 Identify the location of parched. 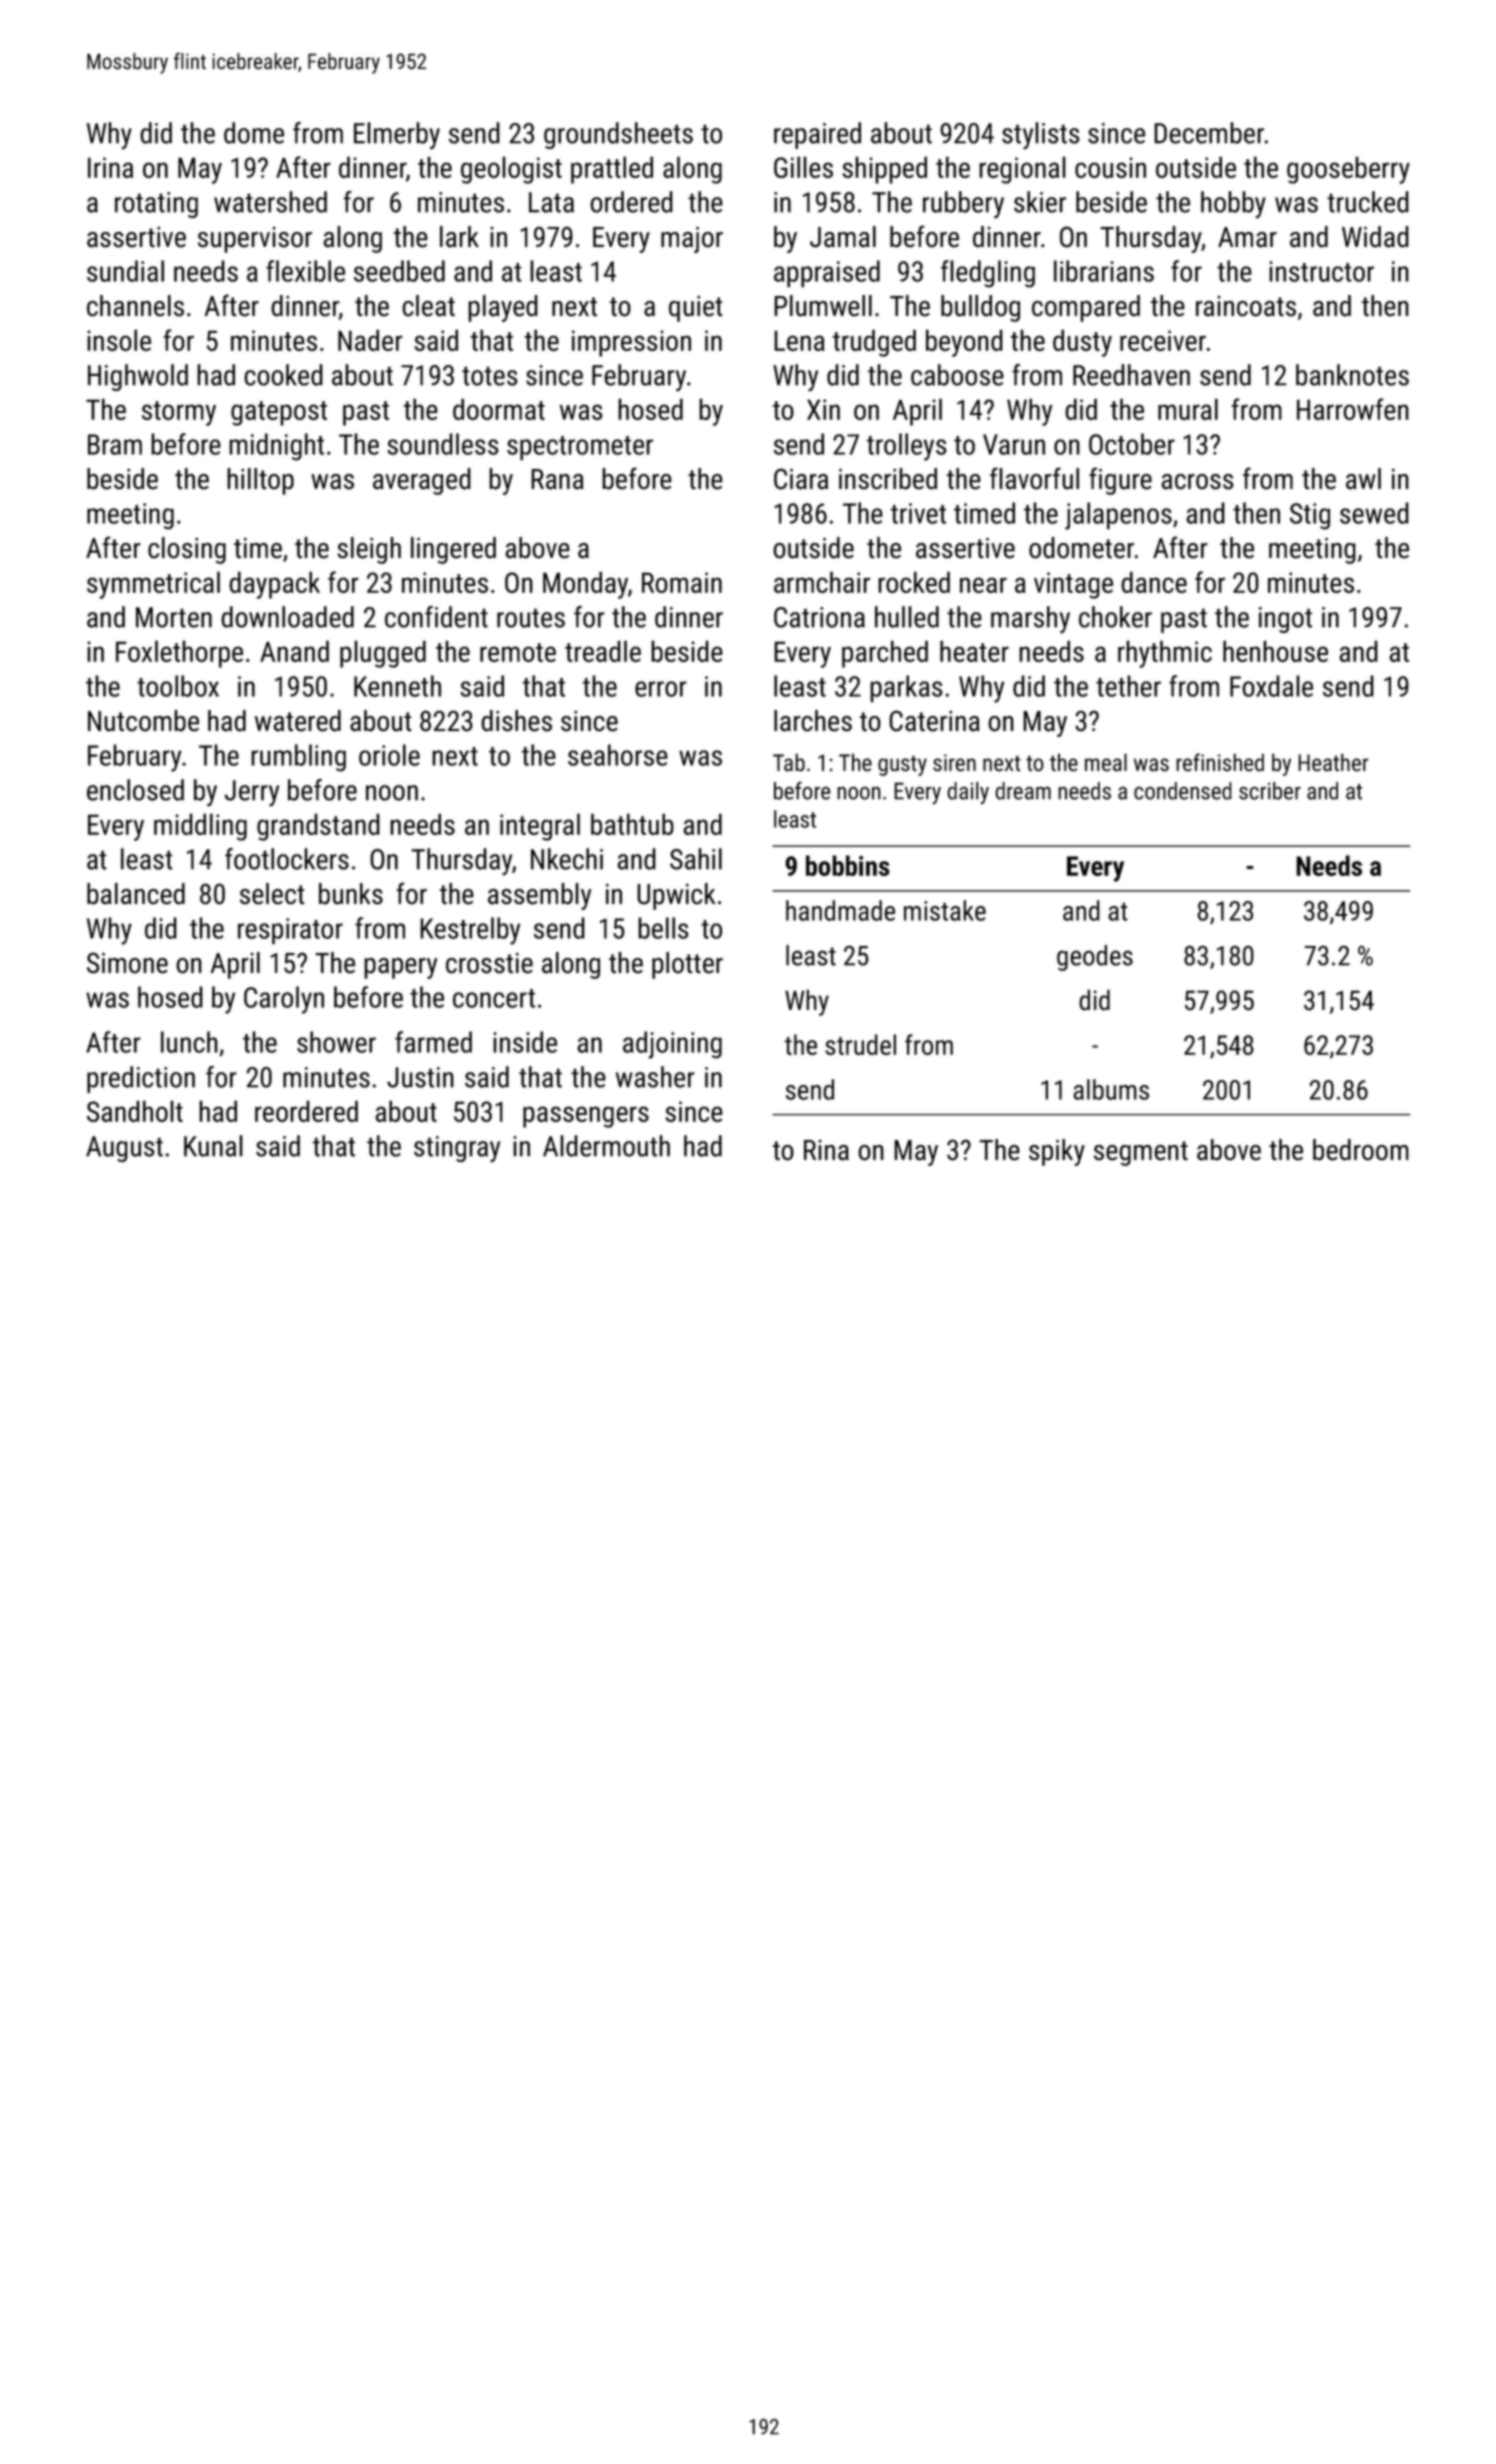
(885, 654).
